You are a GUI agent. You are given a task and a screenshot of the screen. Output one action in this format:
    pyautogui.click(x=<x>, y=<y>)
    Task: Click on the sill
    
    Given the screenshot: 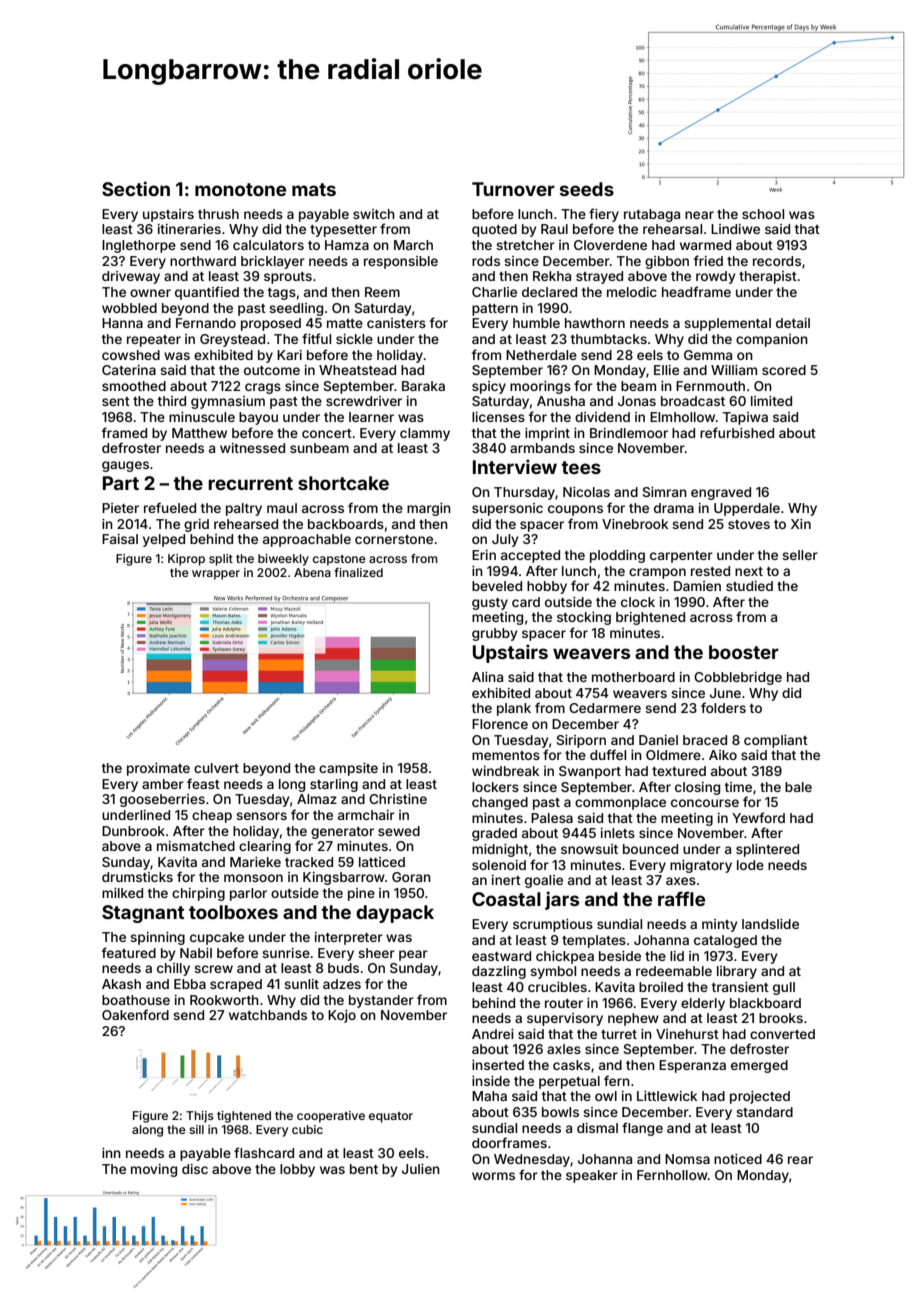 What is the action you would take?
    pyautogui.click(x=196, y=1129)
